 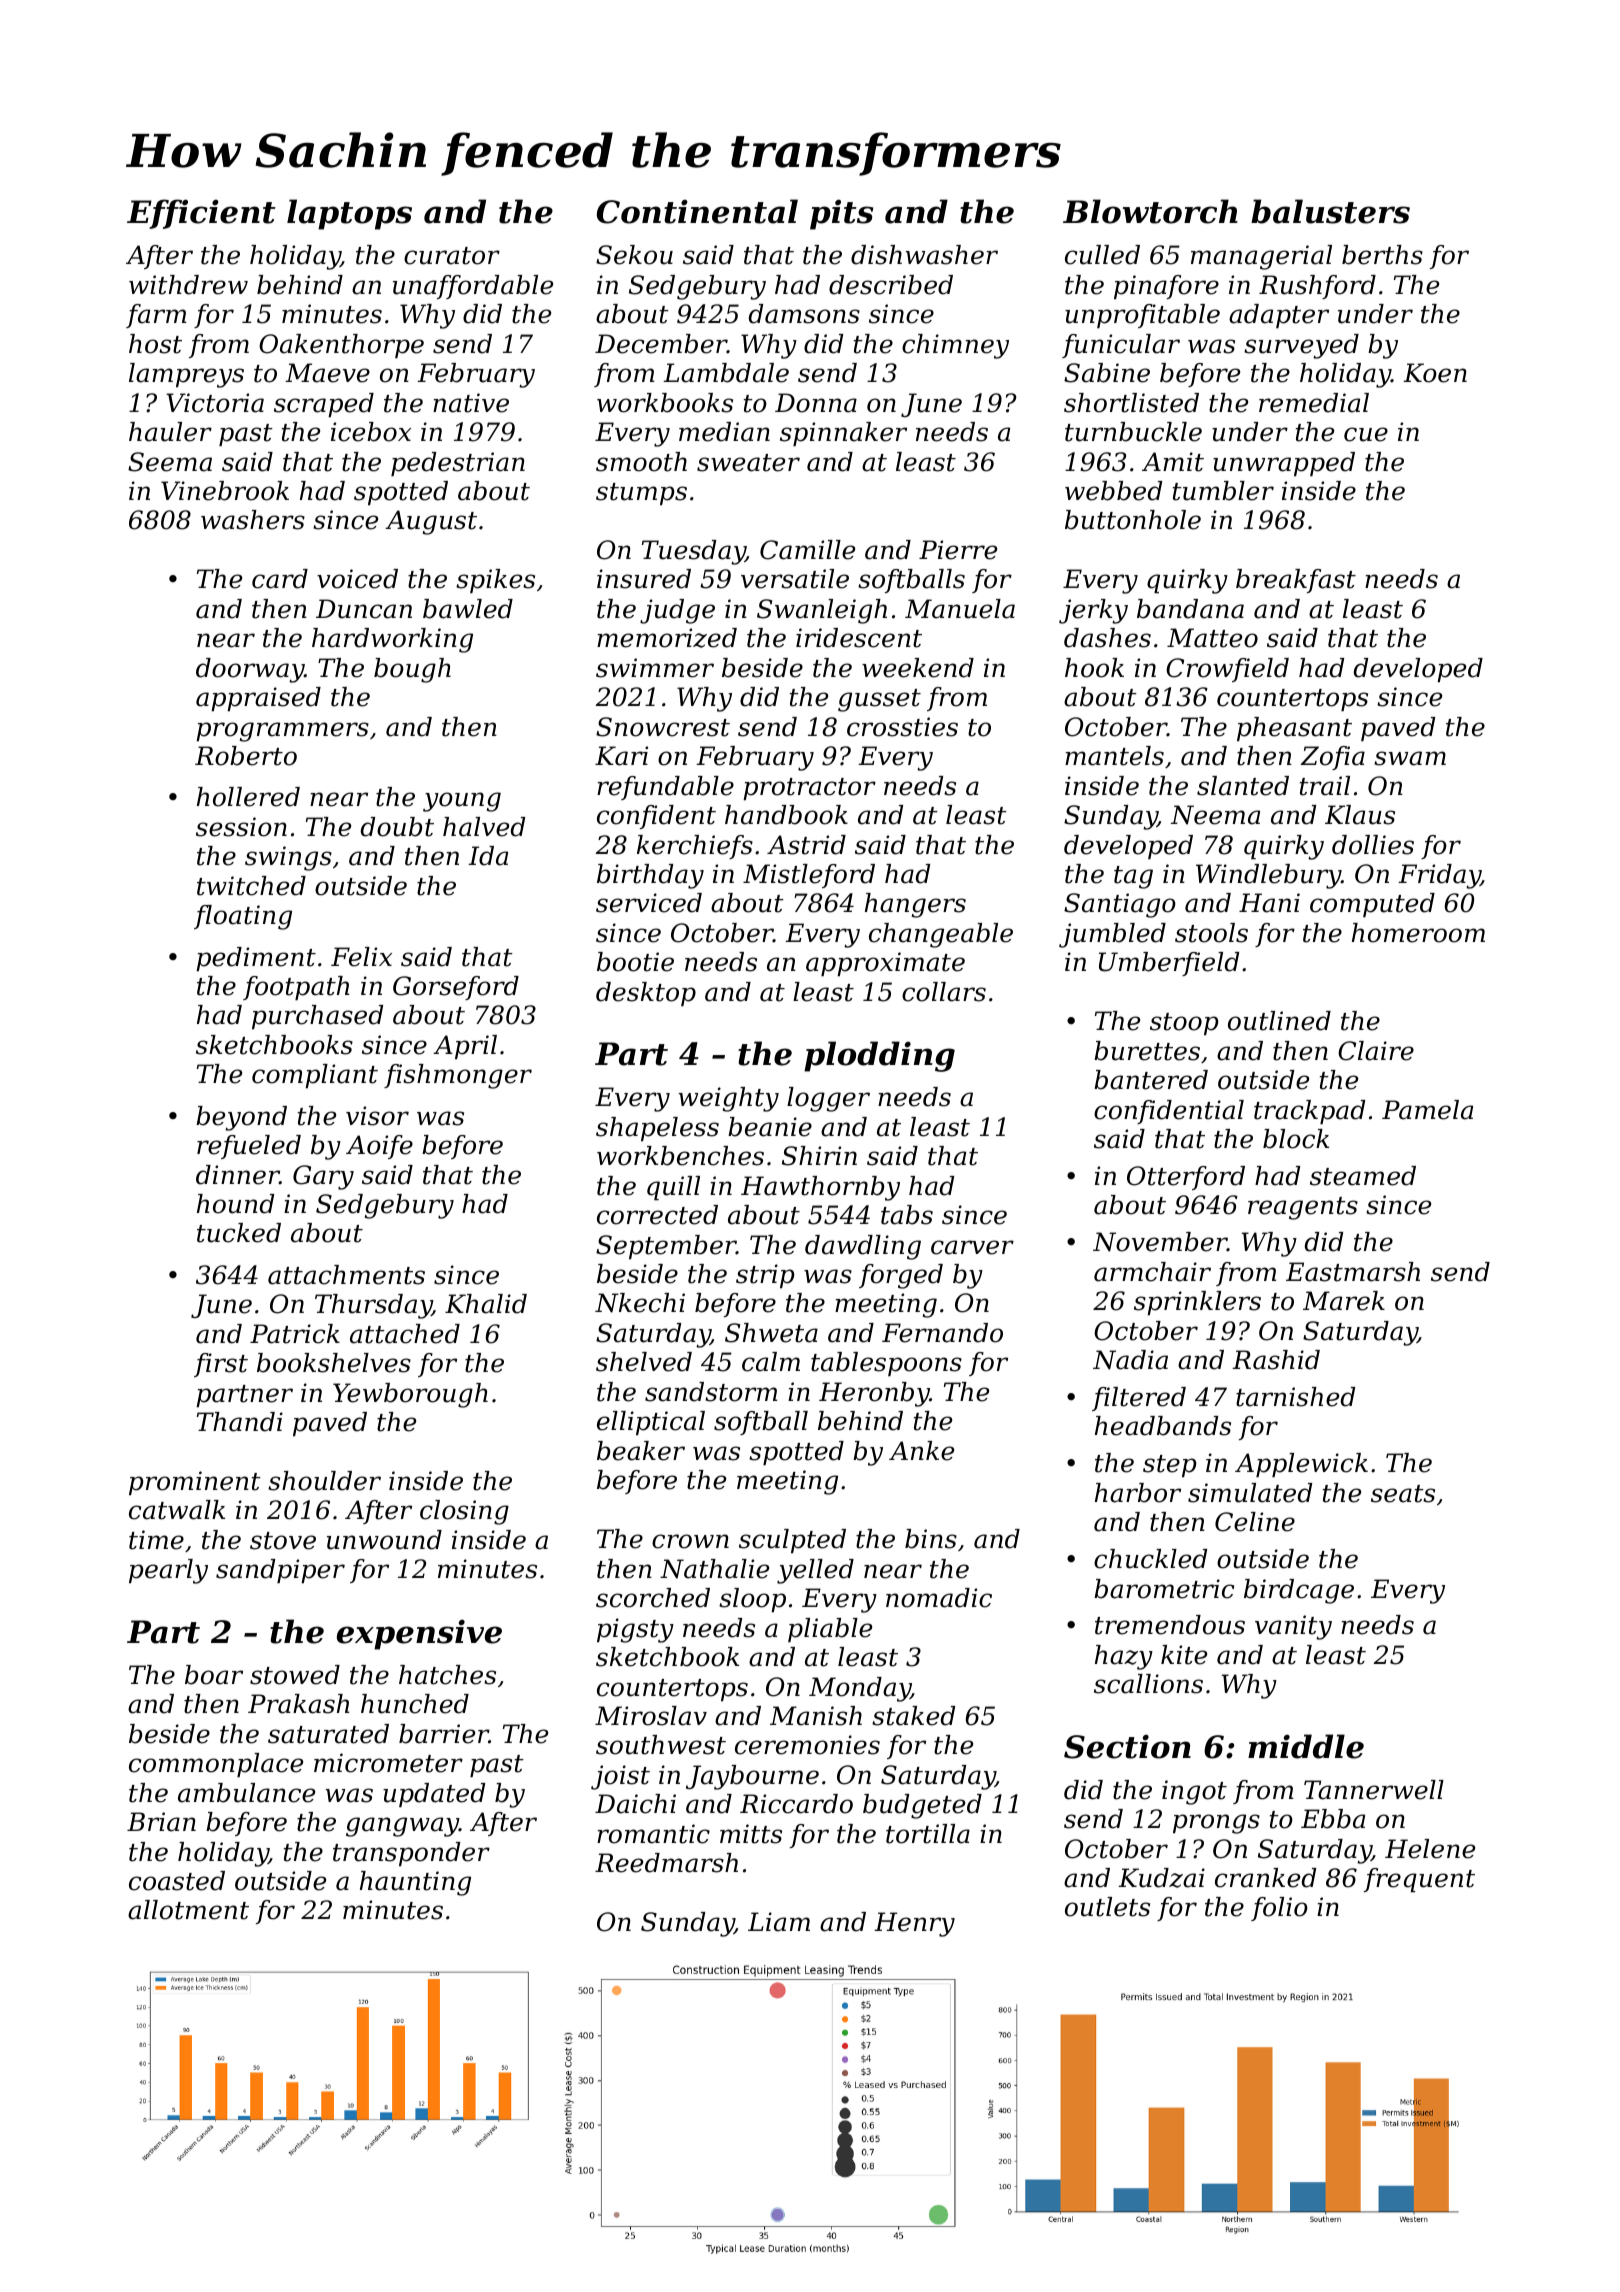 What do you see at coordinates (1293, 1627) in the screenshot?
I see `vanity` at bounding box center [1293, 1627].
